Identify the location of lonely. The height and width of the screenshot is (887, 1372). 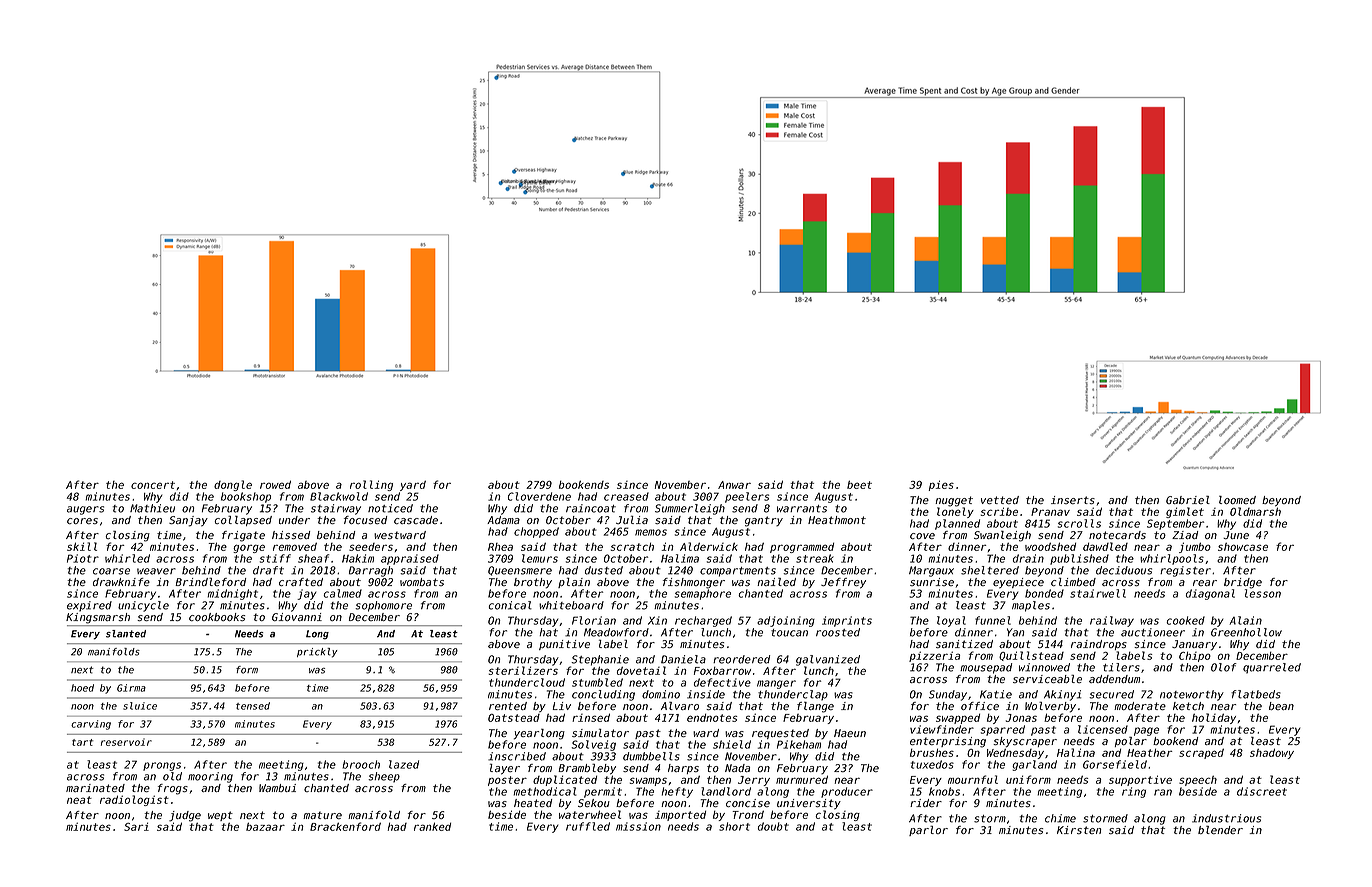
(955, 512).
